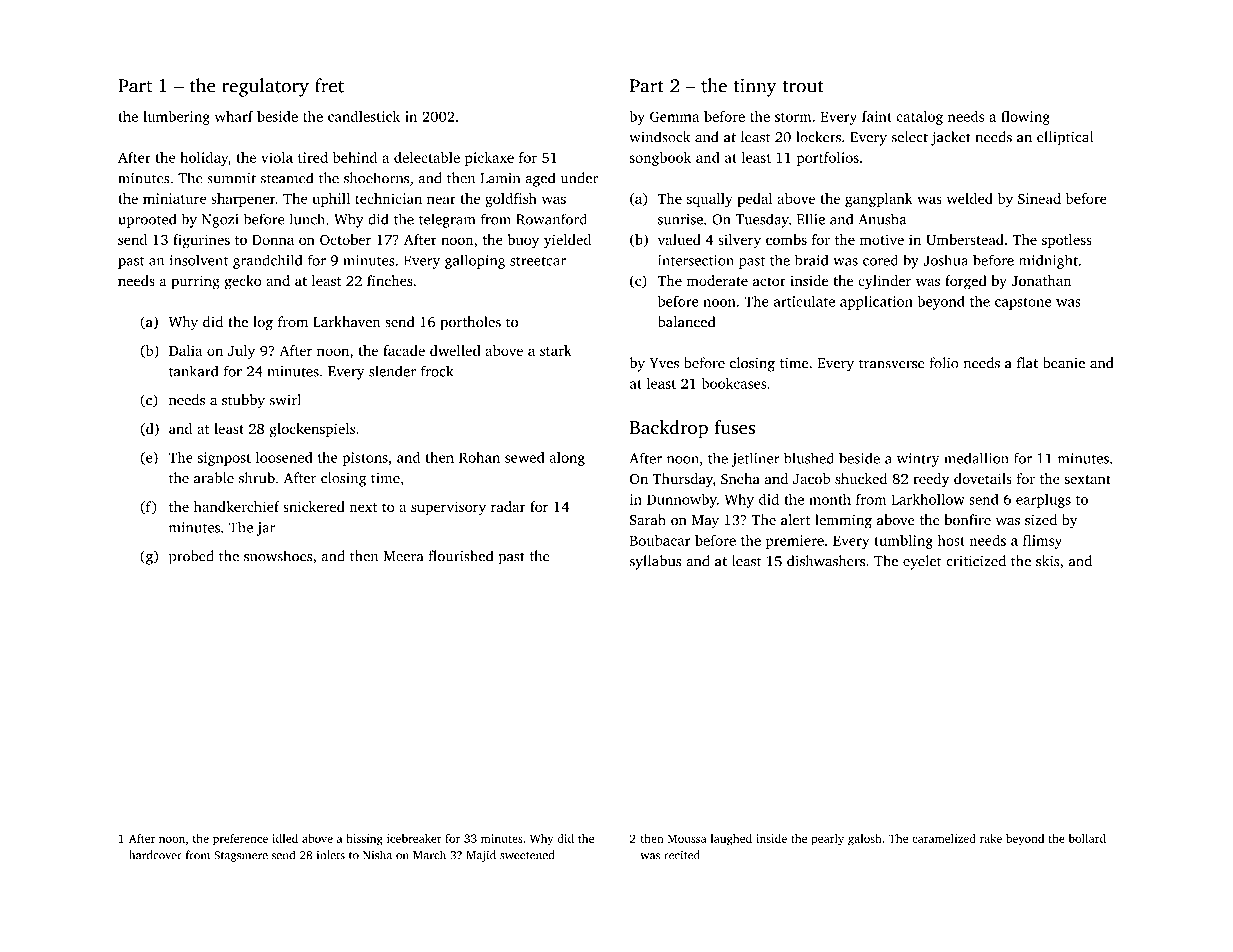 The height and width of the image is (952, 1233). Describe the element at coordinates (470, 323) in the image. I see `portholes` at that location.
